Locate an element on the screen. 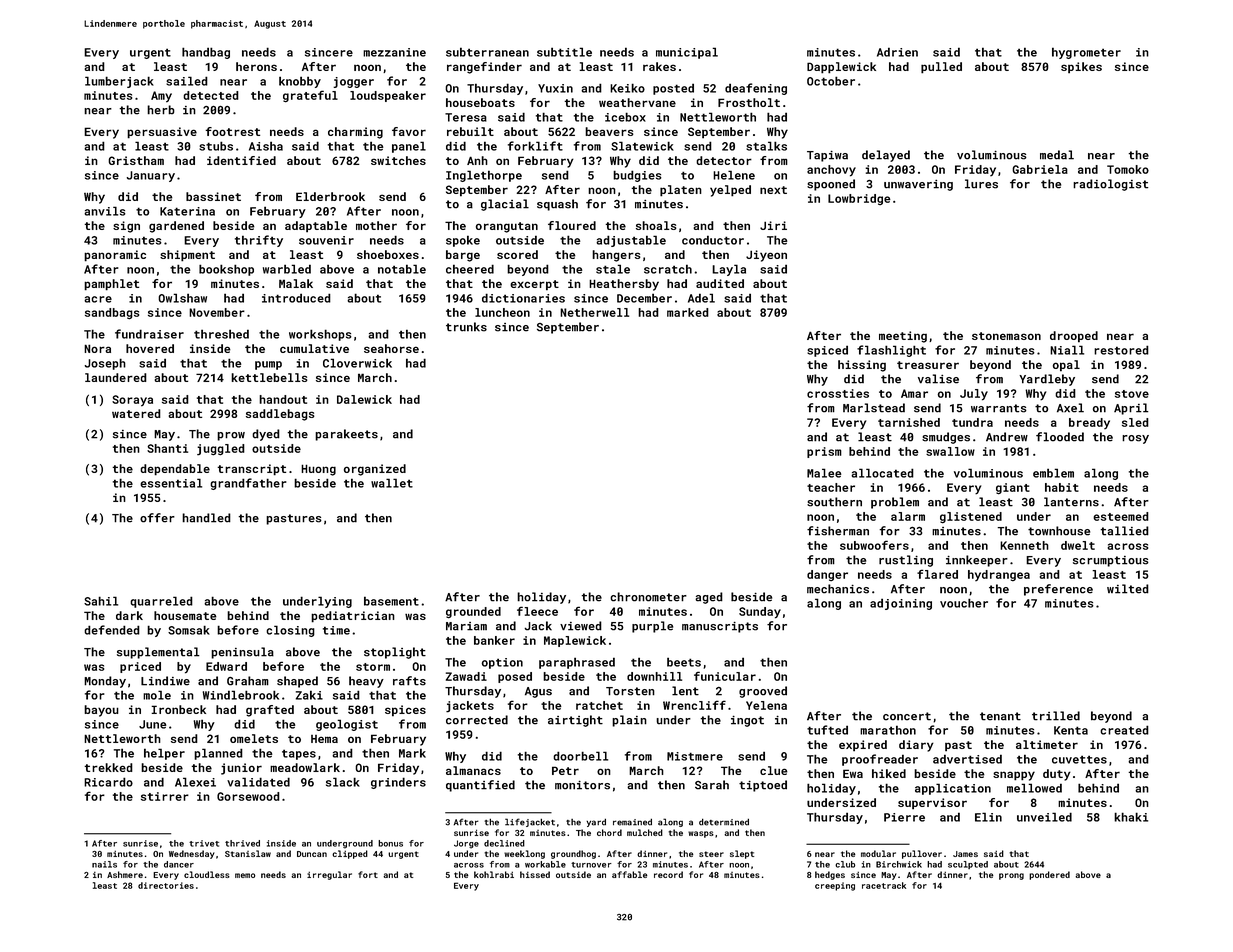  pondered is located at coordinates (1049, 875).
